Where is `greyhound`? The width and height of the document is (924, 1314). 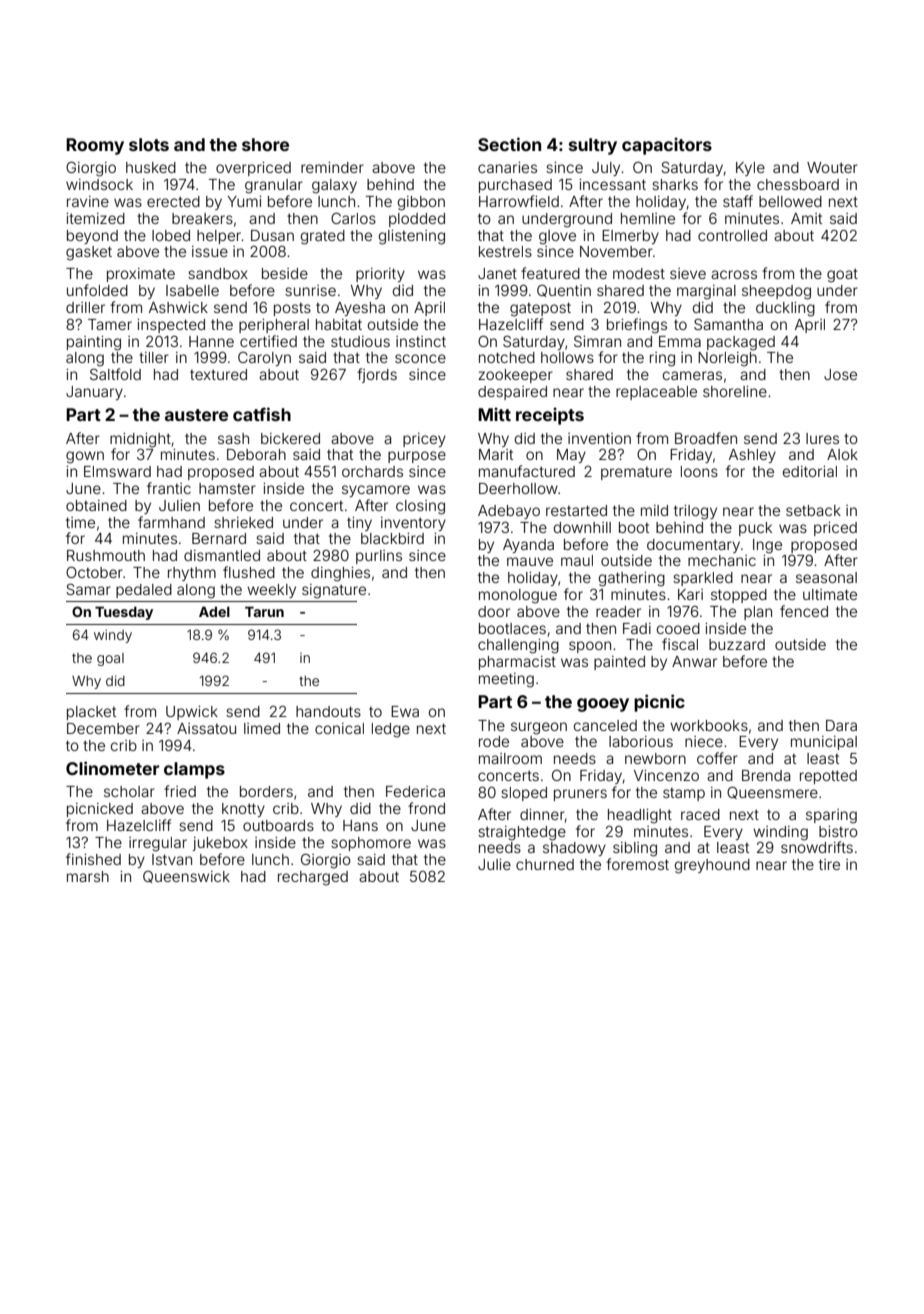 greyhound is located at coordinates (712, 866).
